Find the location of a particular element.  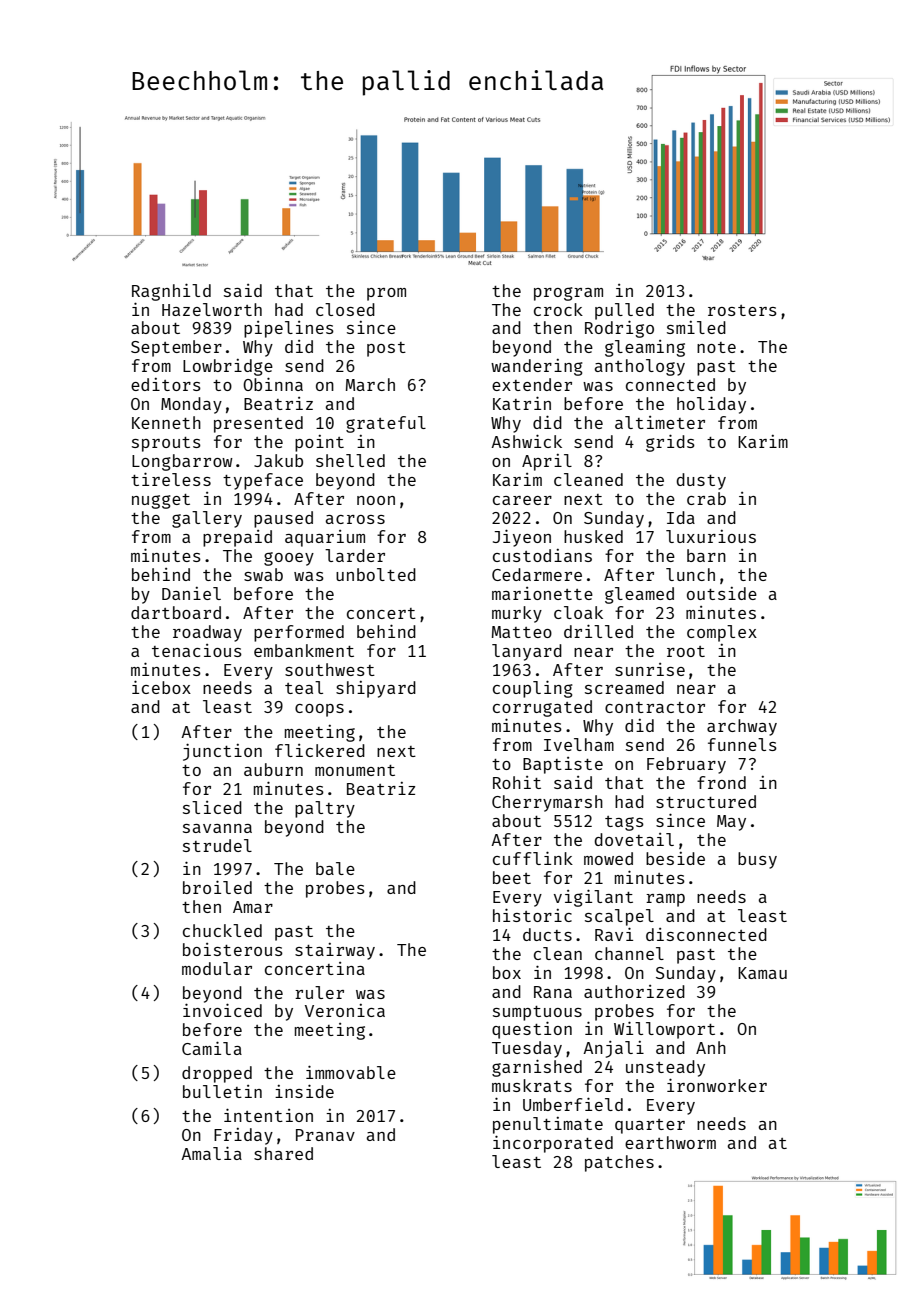

earthworm is located at coordinates (670, 1142).
